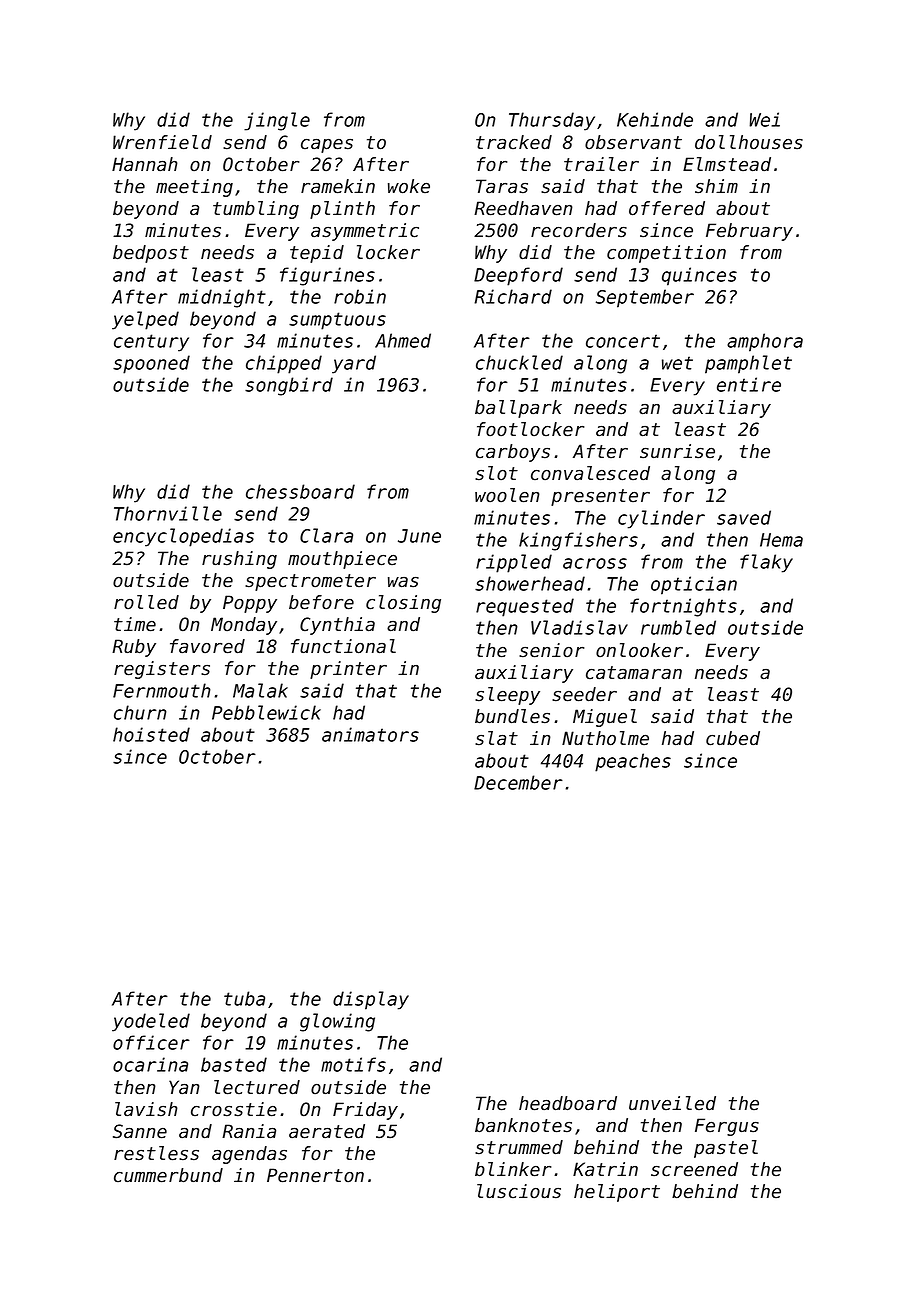 The width and height of the screenshot is (924, 1308). Describe the element at coordinates (151, 734) in the screenshot. I see `hoisted` at that location.
